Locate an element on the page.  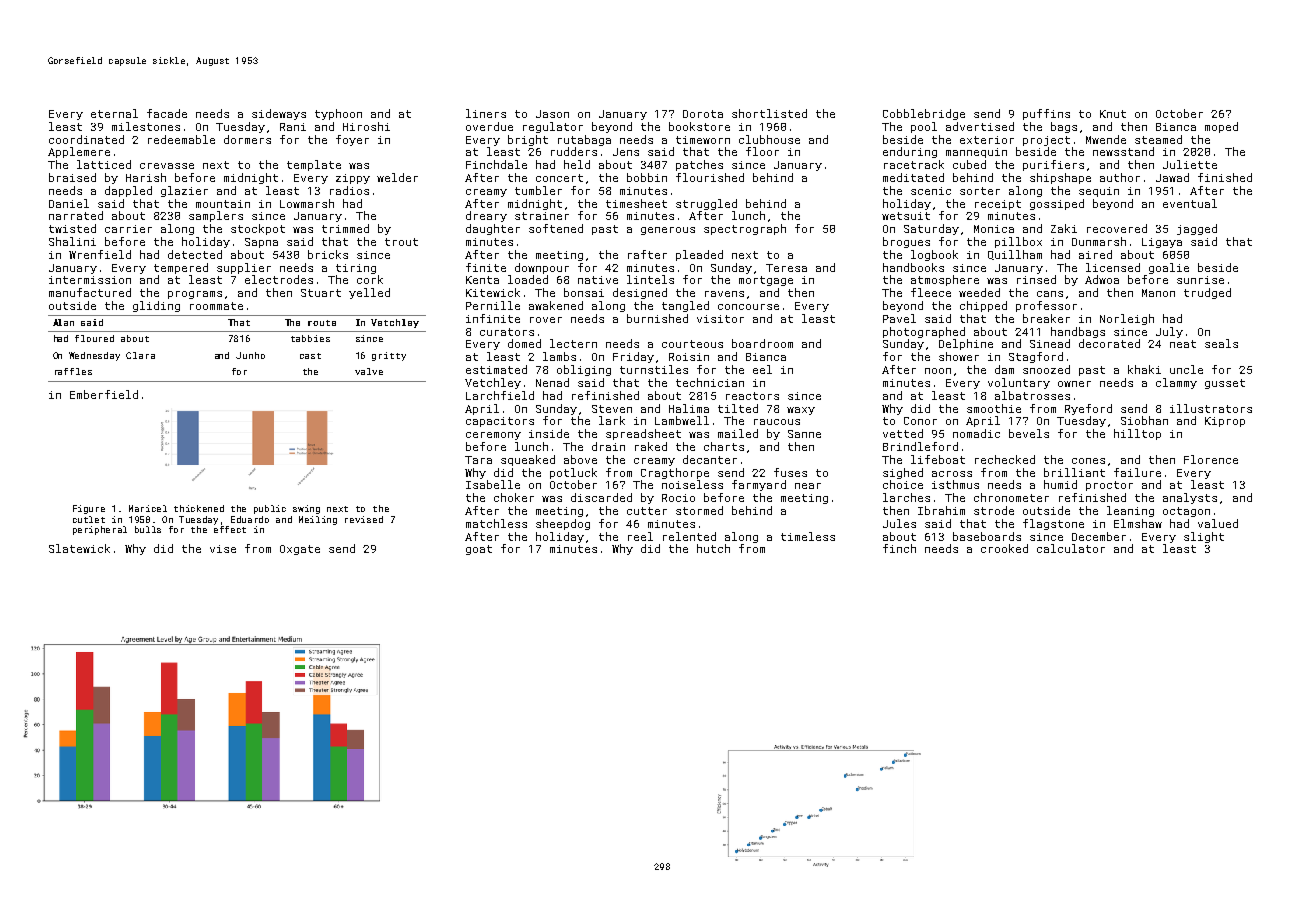
ceremony is located at coordinates (493, 436).
